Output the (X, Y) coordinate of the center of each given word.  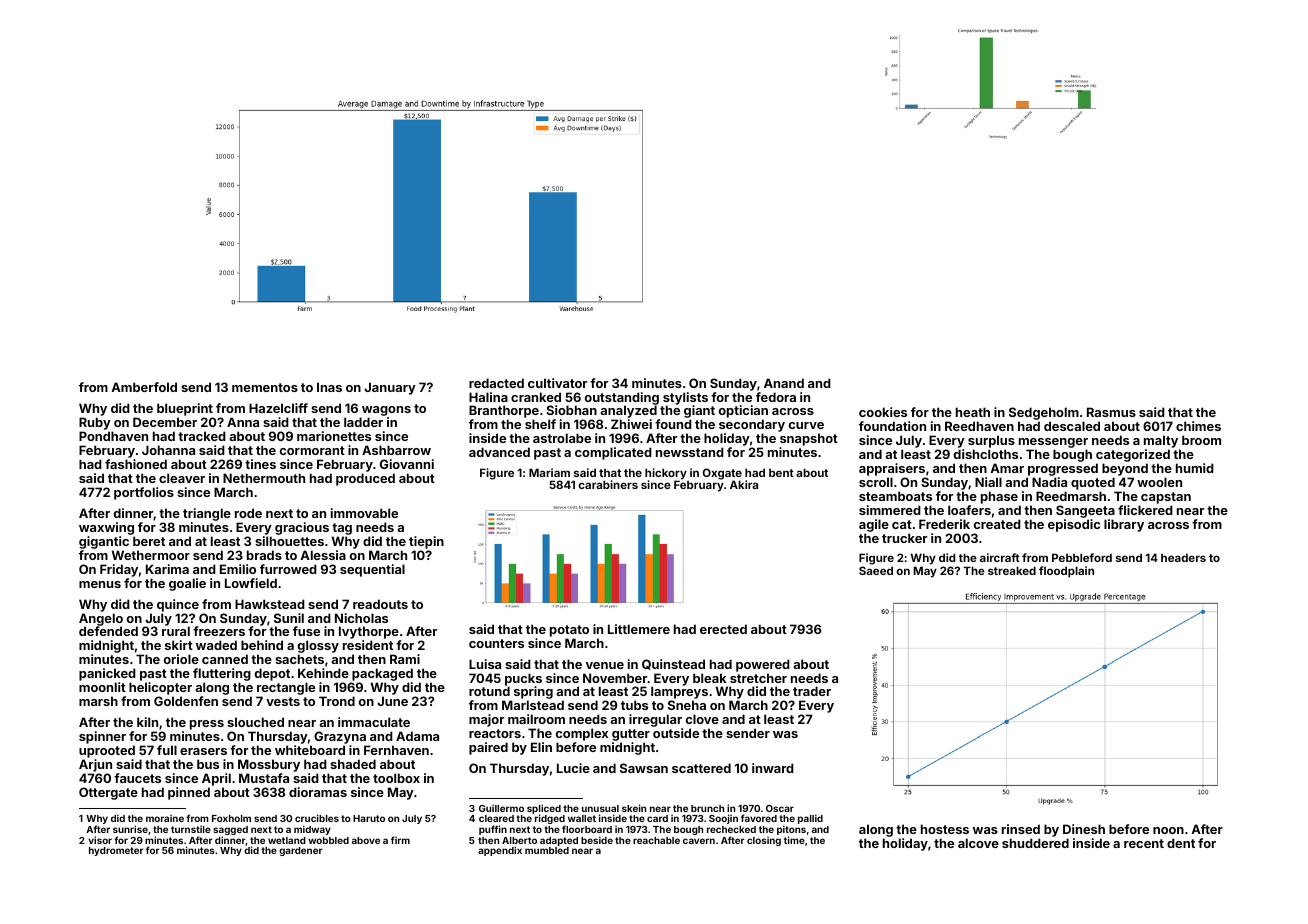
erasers (203, 751)
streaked (1012, 570)
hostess (945, 829)
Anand (784, 383)
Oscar (780, 808)
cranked (536, 397)
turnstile (191, 829)
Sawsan (644, 768)
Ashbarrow (396, 450)
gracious (302, 528)
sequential (372, 570)
